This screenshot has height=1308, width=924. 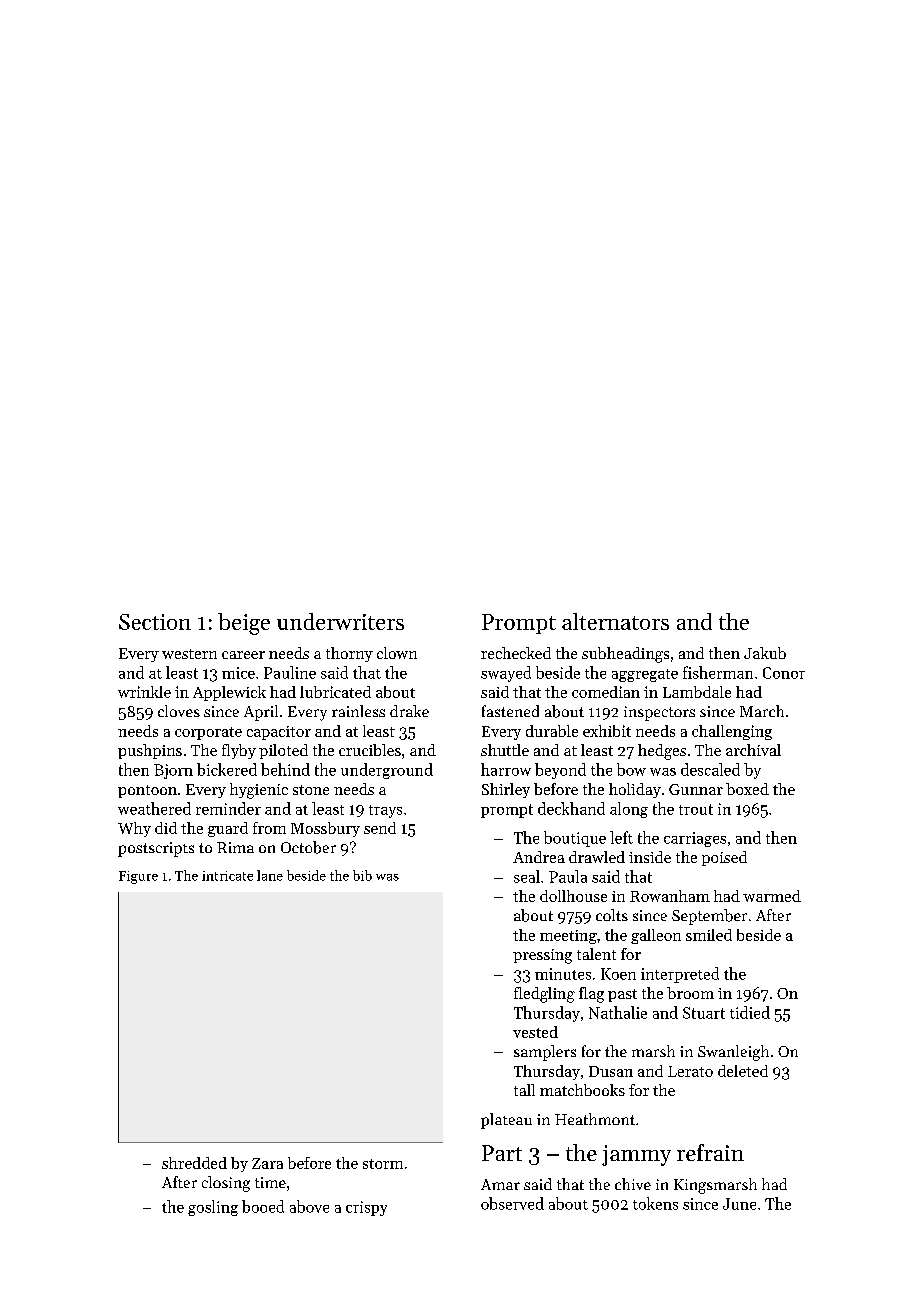 What do you see at coordinates (155, 622) in the screenshot?
I see `Section` at bounding box center [155, 622].
